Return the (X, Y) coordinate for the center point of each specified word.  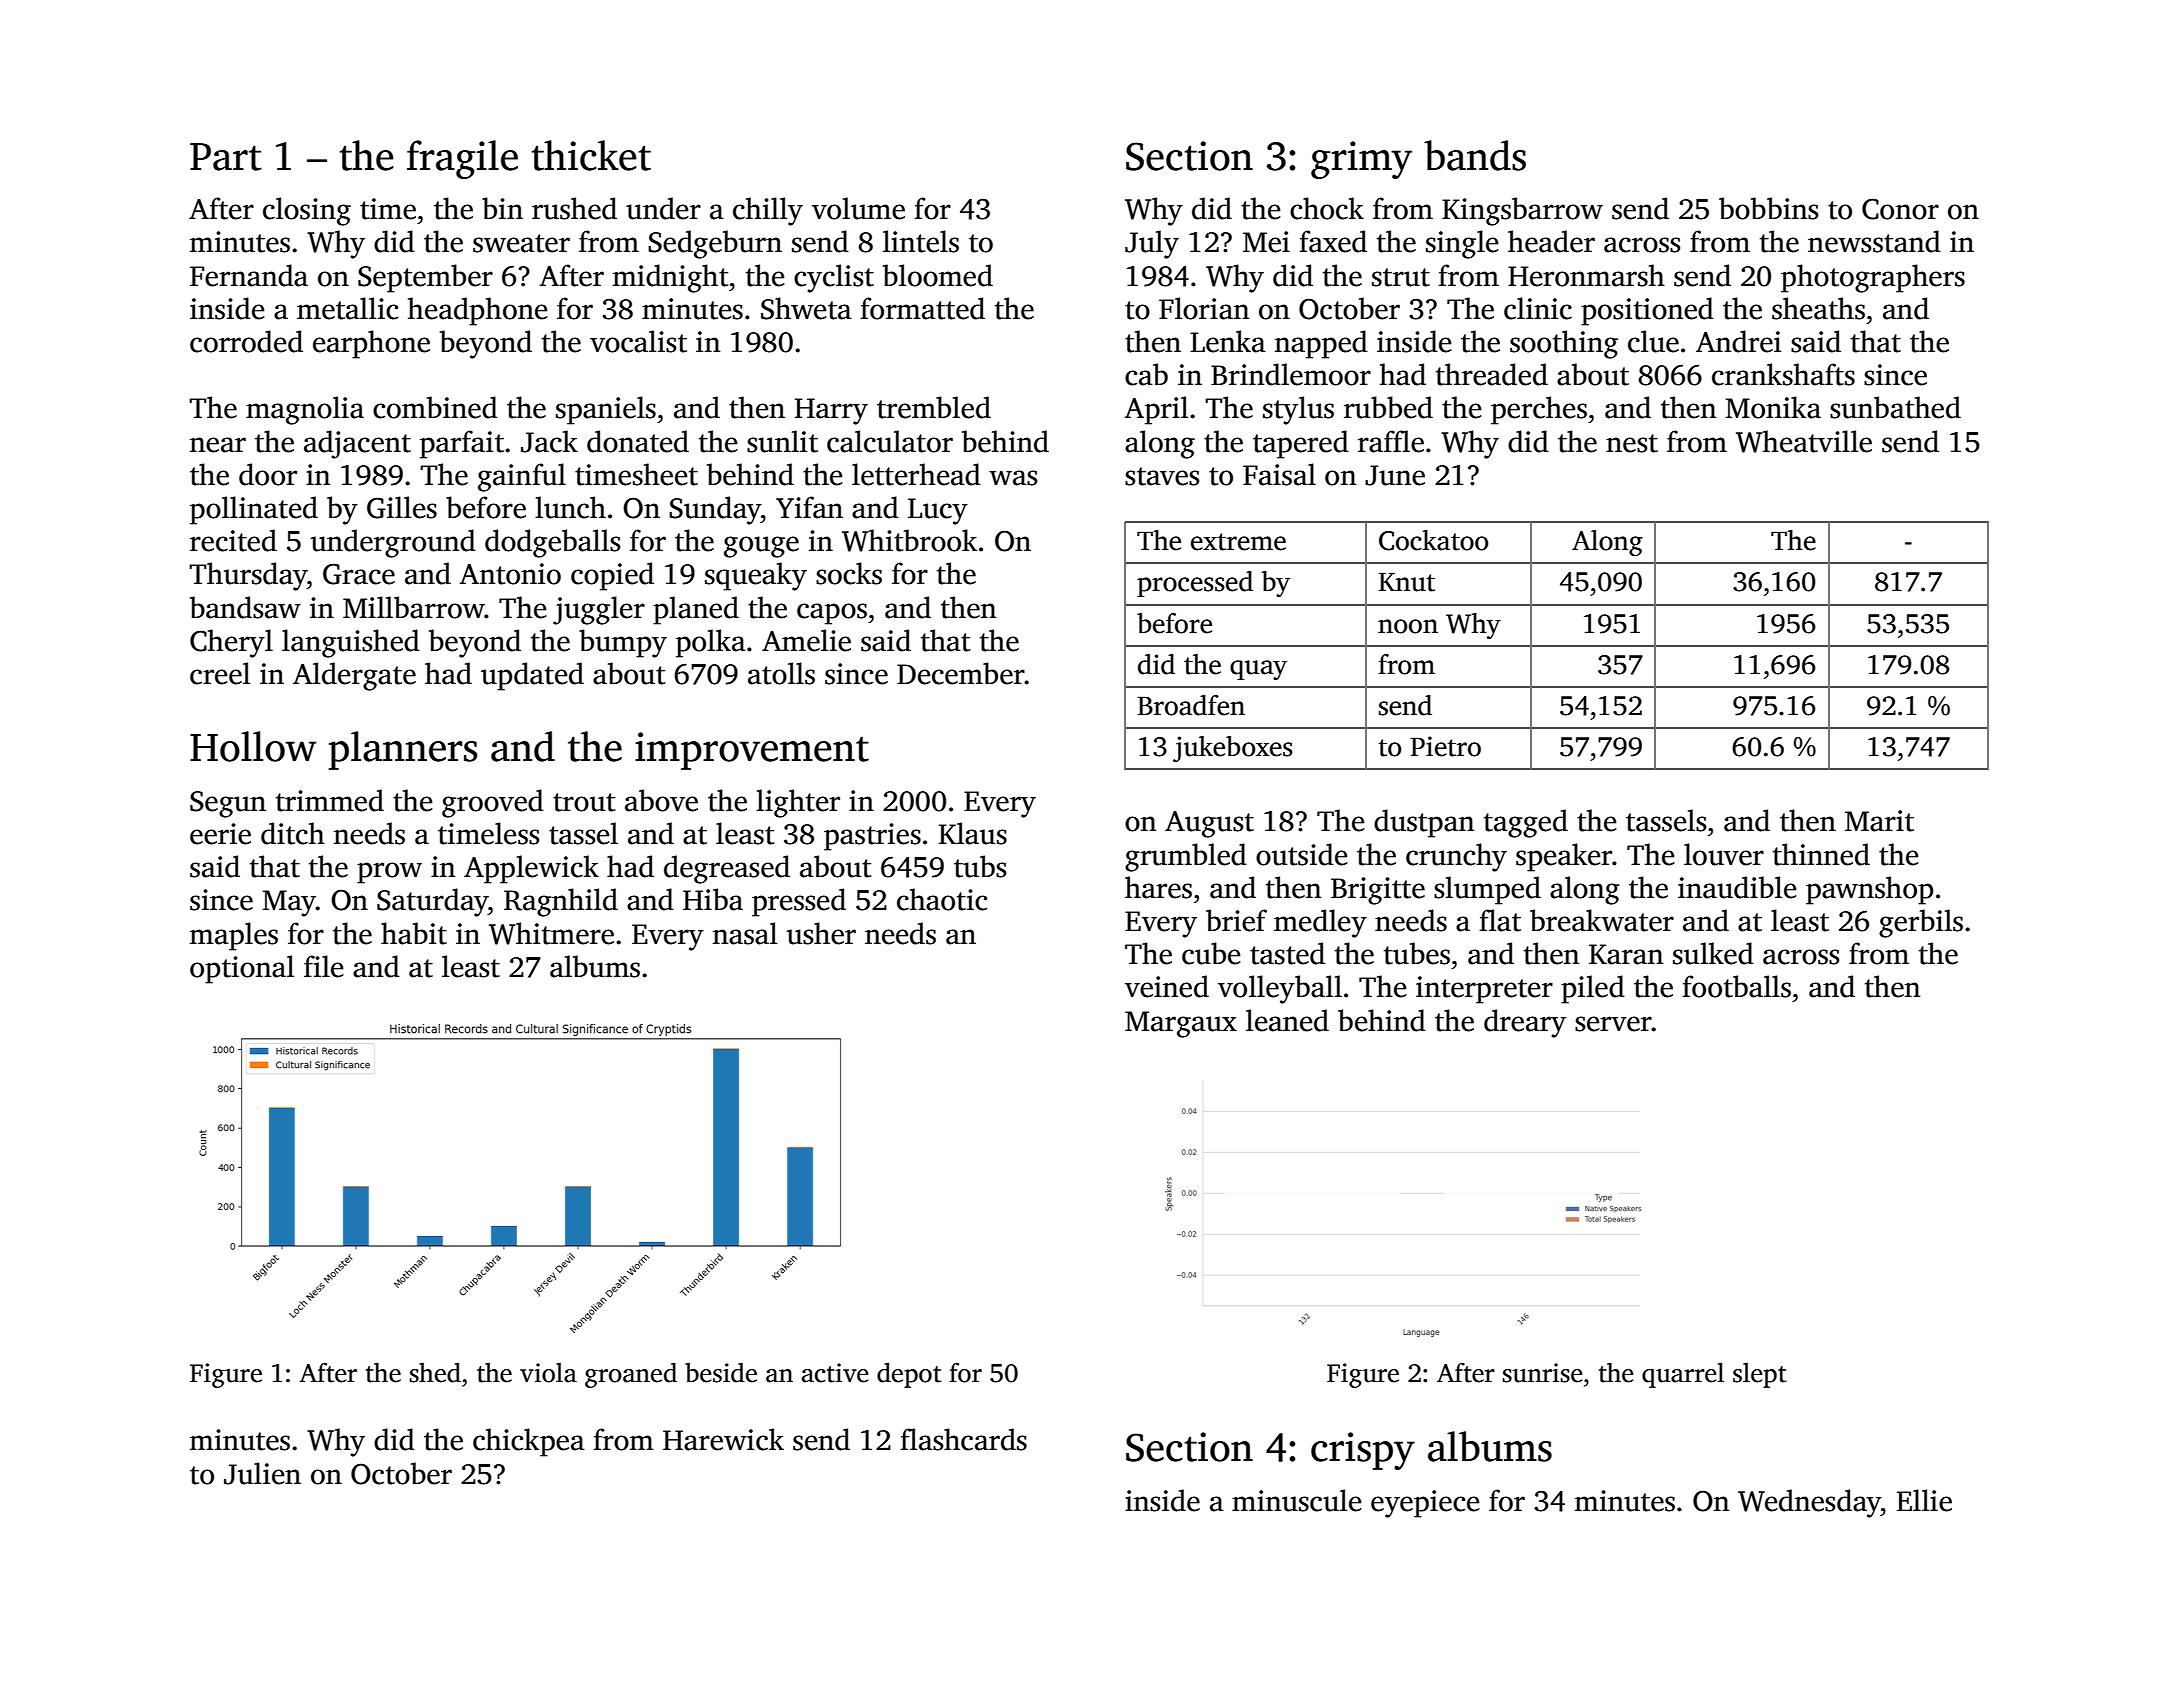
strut (1401, 277)
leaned (1287, 1020)
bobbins (1768, 208)
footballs (1736, 986)
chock (1327, 208)
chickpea (529, 1442)
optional (242, 969)
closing (307, 211)
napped (1321, 344)
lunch (570, 507)
